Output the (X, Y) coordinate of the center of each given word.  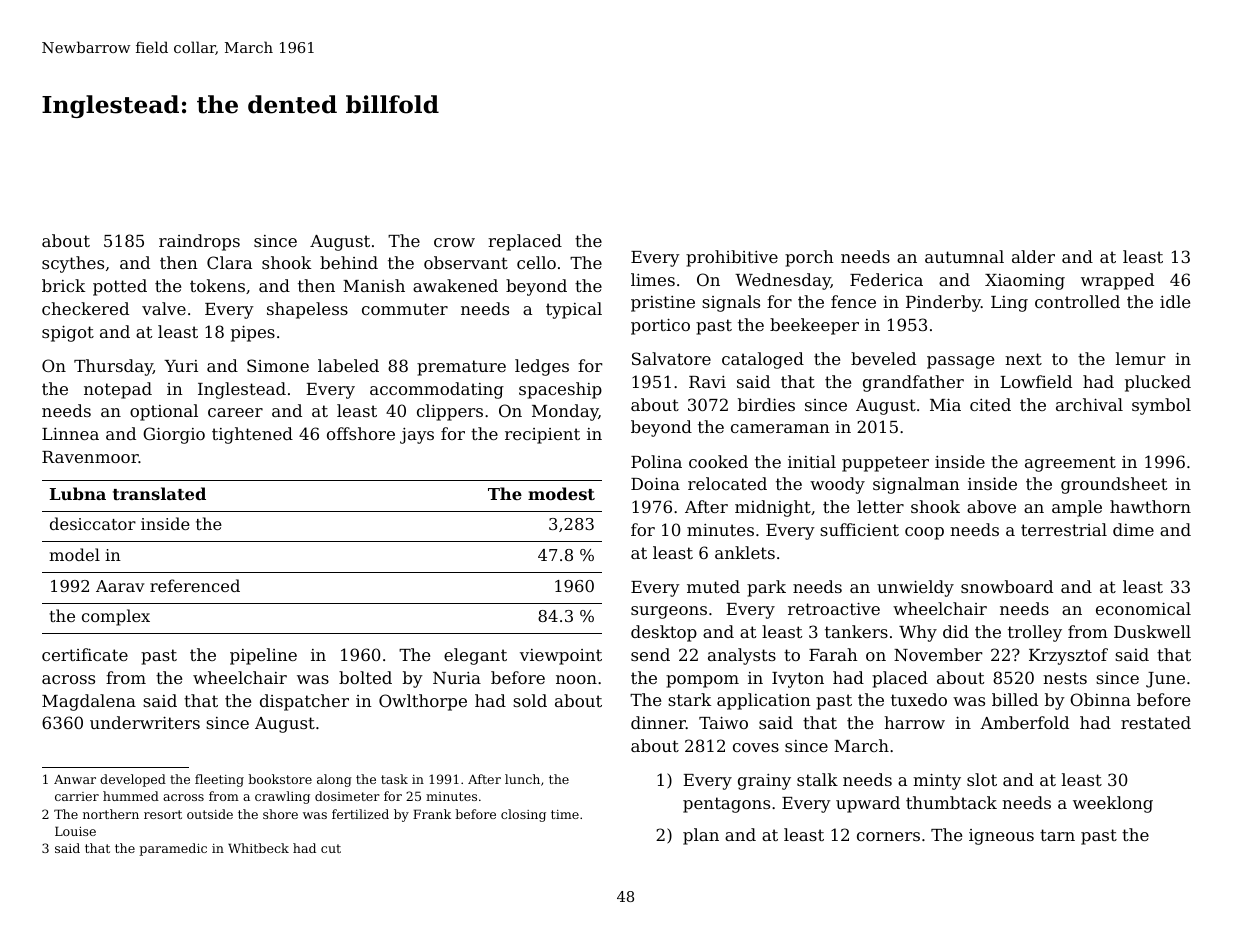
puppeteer (885, 464)
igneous (1001, 837)
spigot (68, 333)
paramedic (173, 849)
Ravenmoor (90, 457)
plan (701, 836)
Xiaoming (1025, 282)
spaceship (560, 390)
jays (417, 436)
